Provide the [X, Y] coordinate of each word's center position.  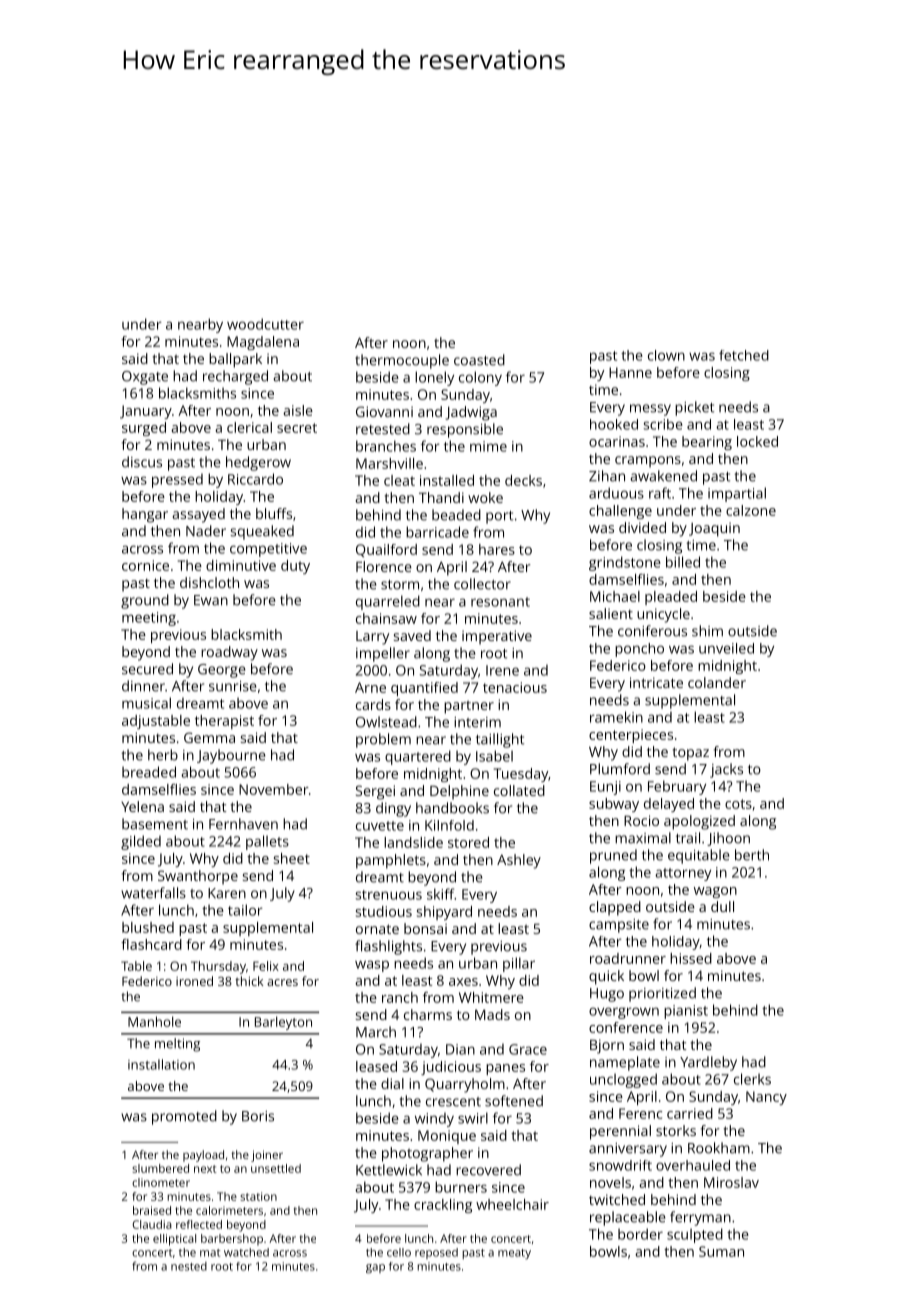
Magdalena [263, 343]
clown [666, 355]
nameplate [625, 1063]
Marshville [389, 463]
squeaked [262, 532]
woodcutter [265, 324]
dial [392, 1083]
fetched [744, 355]
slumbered [160, 1168]
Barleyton [283, 1023]
